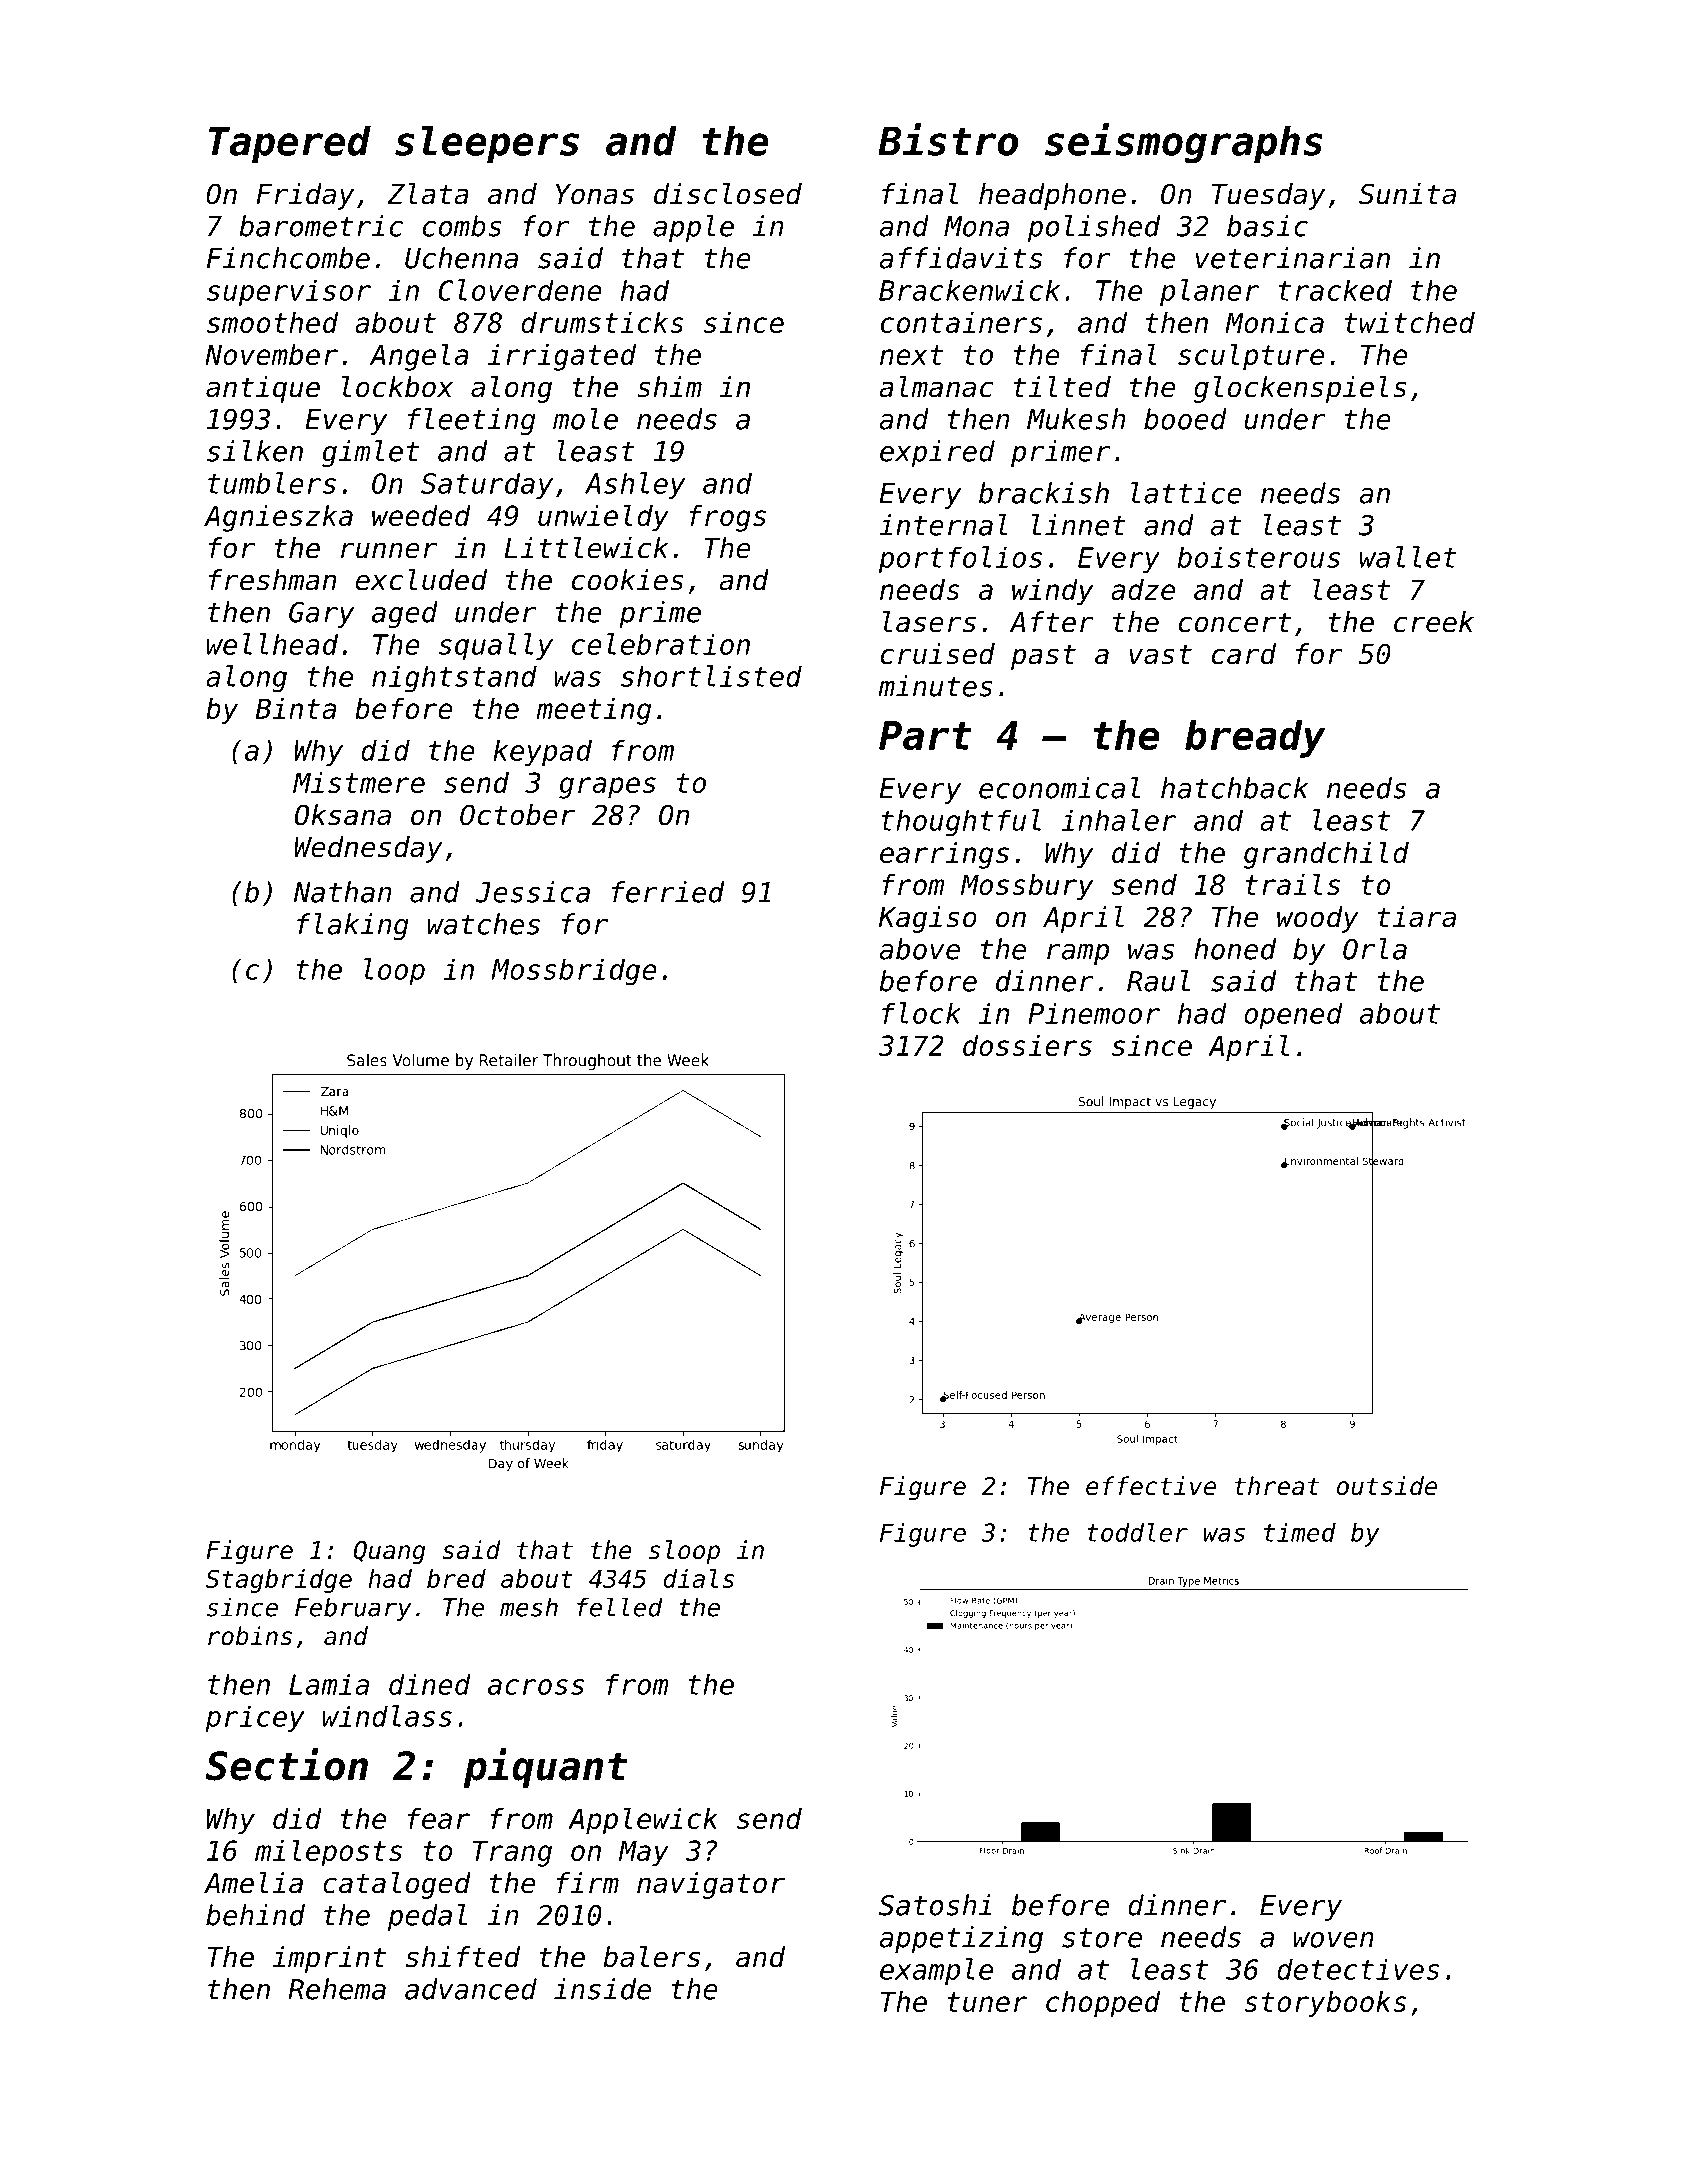 The width and height of the screenshot is (1683, 2178). I want to click on Mukesh, so click(1076, 419).
